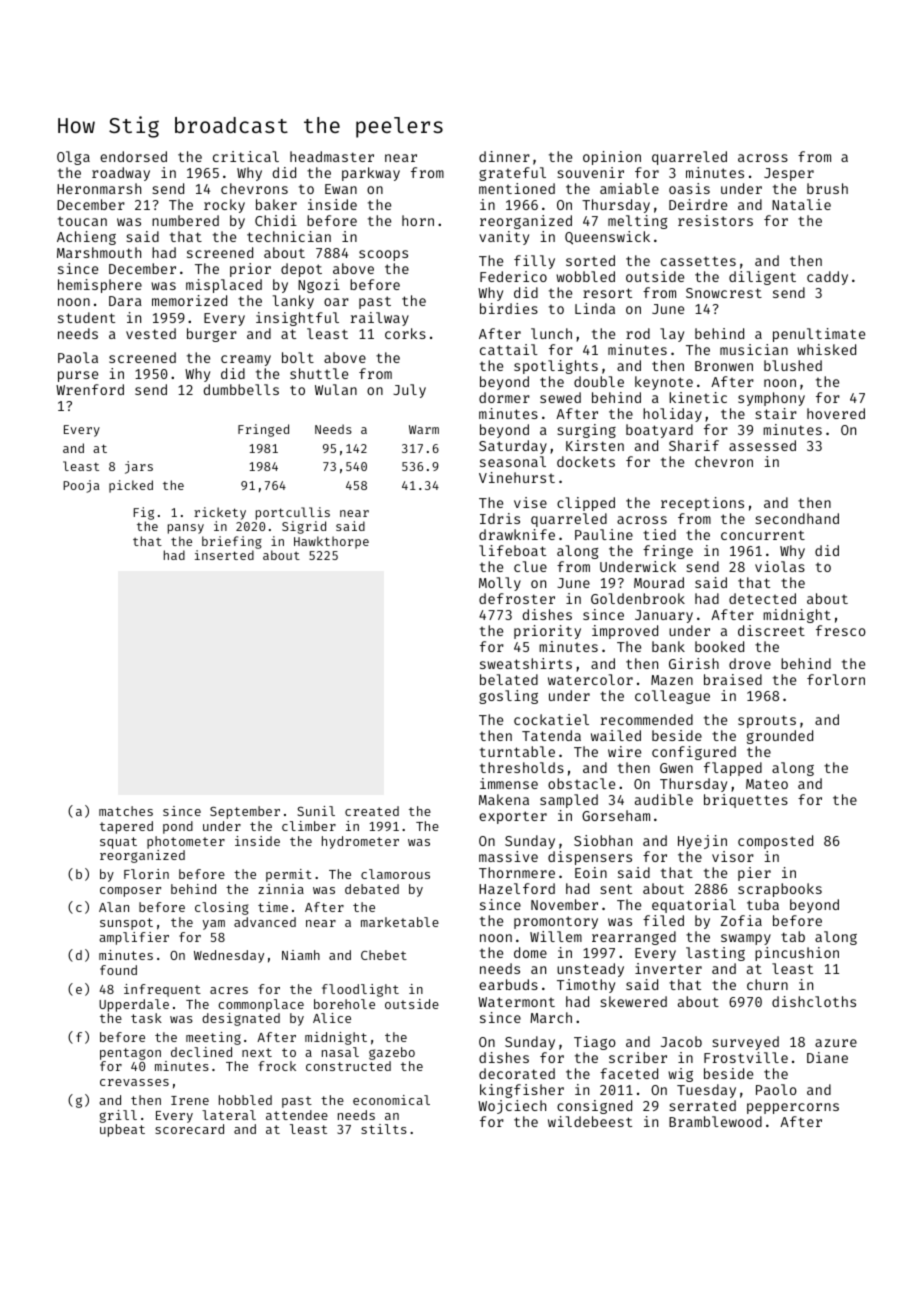 The image size is (924, 1308). I want to click on critical, so click(246, 156).
